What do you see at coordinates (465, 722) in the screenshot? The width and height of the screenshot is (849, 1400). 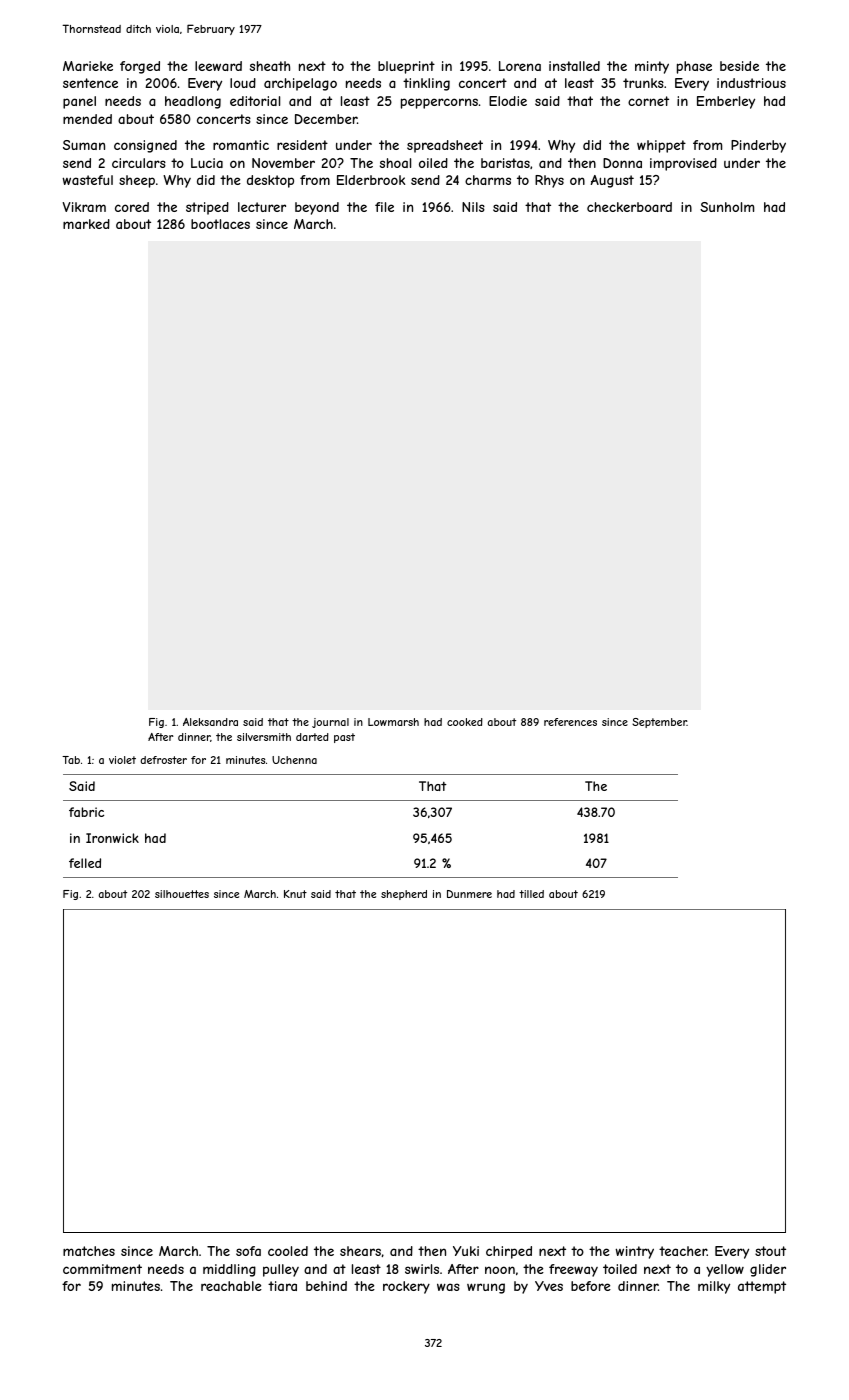 I see `cooked` at bounding box center [465, 722].
